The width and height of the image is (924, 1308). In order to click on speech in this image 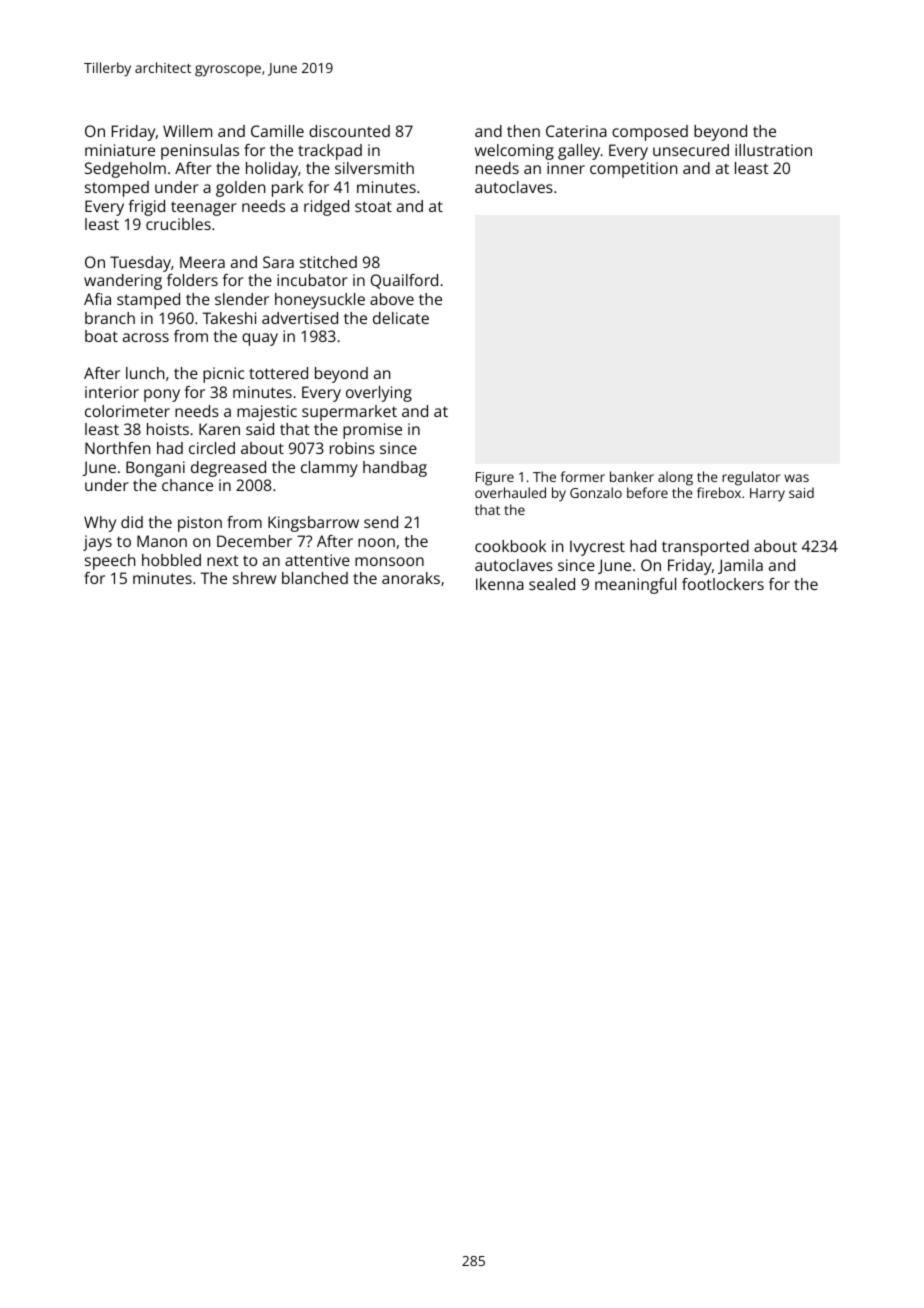, I will do `click(110, 562)`.
